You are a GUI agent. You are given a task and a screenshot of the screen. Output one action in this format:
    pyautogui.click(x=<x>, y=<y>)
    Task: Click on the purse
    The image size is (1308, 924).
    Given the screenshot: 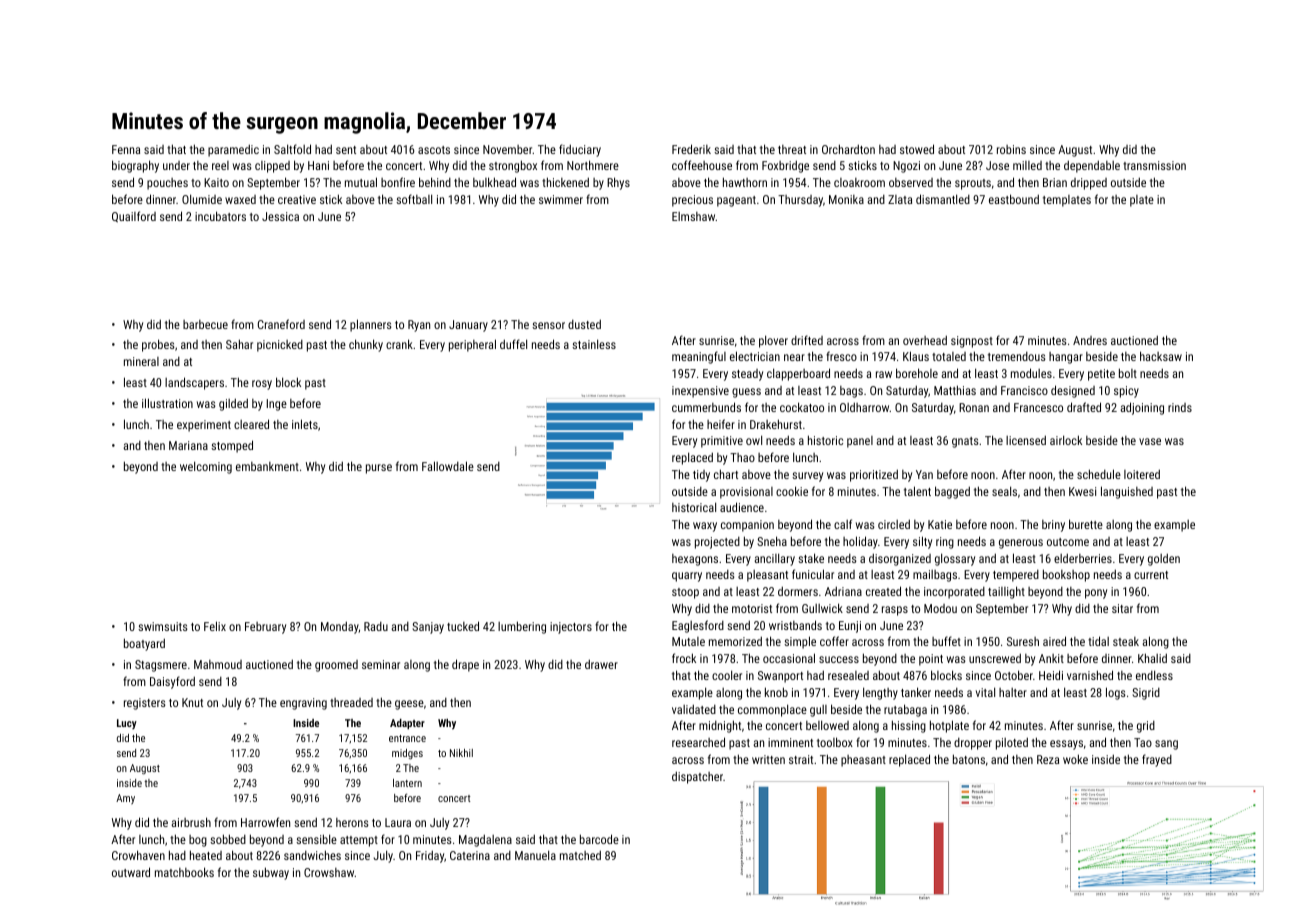 What is the action you would take?
    pyautogui.click(x=379, y=469)
